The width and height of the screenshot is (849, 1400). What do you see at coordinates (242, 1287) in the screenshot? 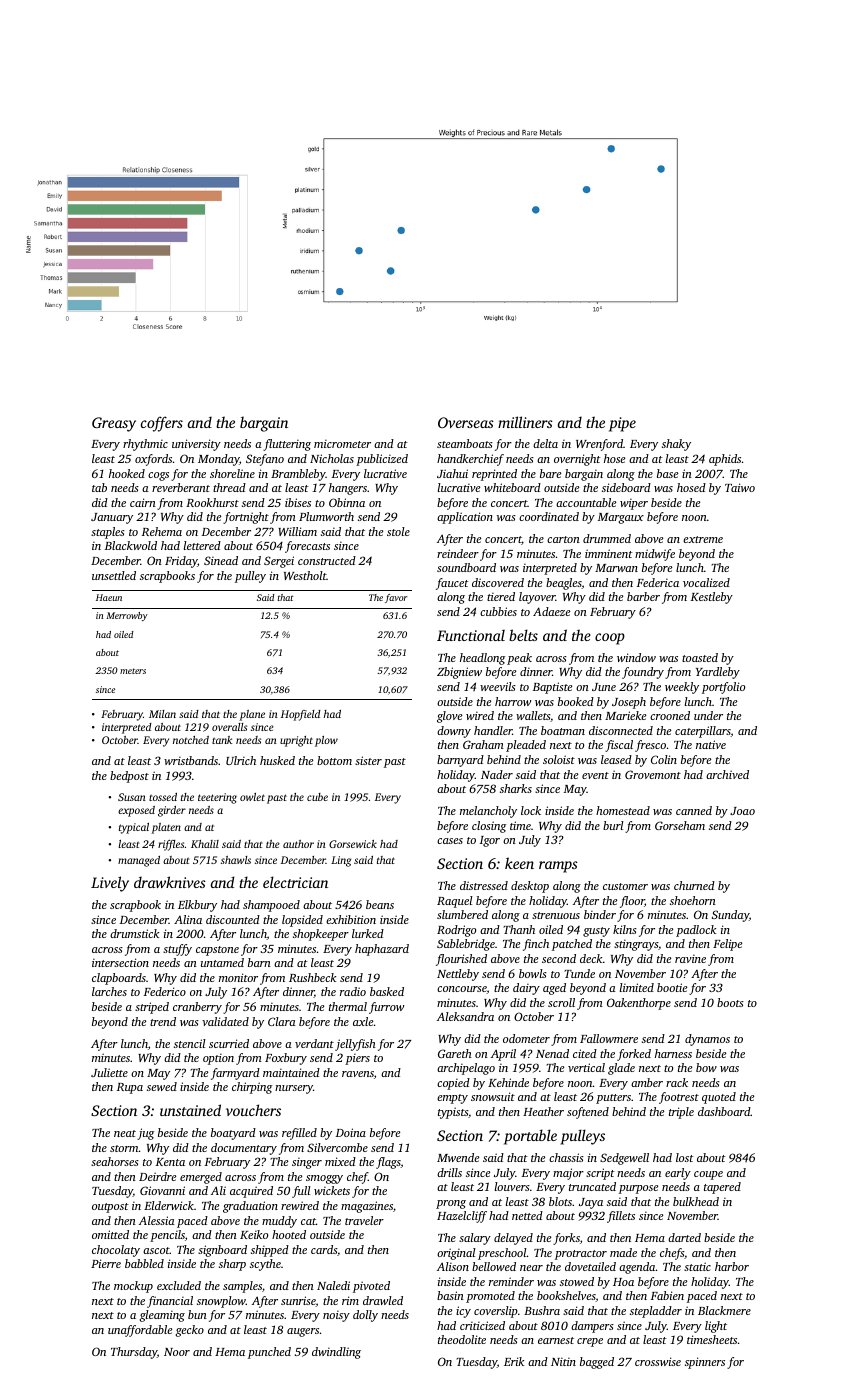
I see `samples` at bounding box center [242, 1287].
